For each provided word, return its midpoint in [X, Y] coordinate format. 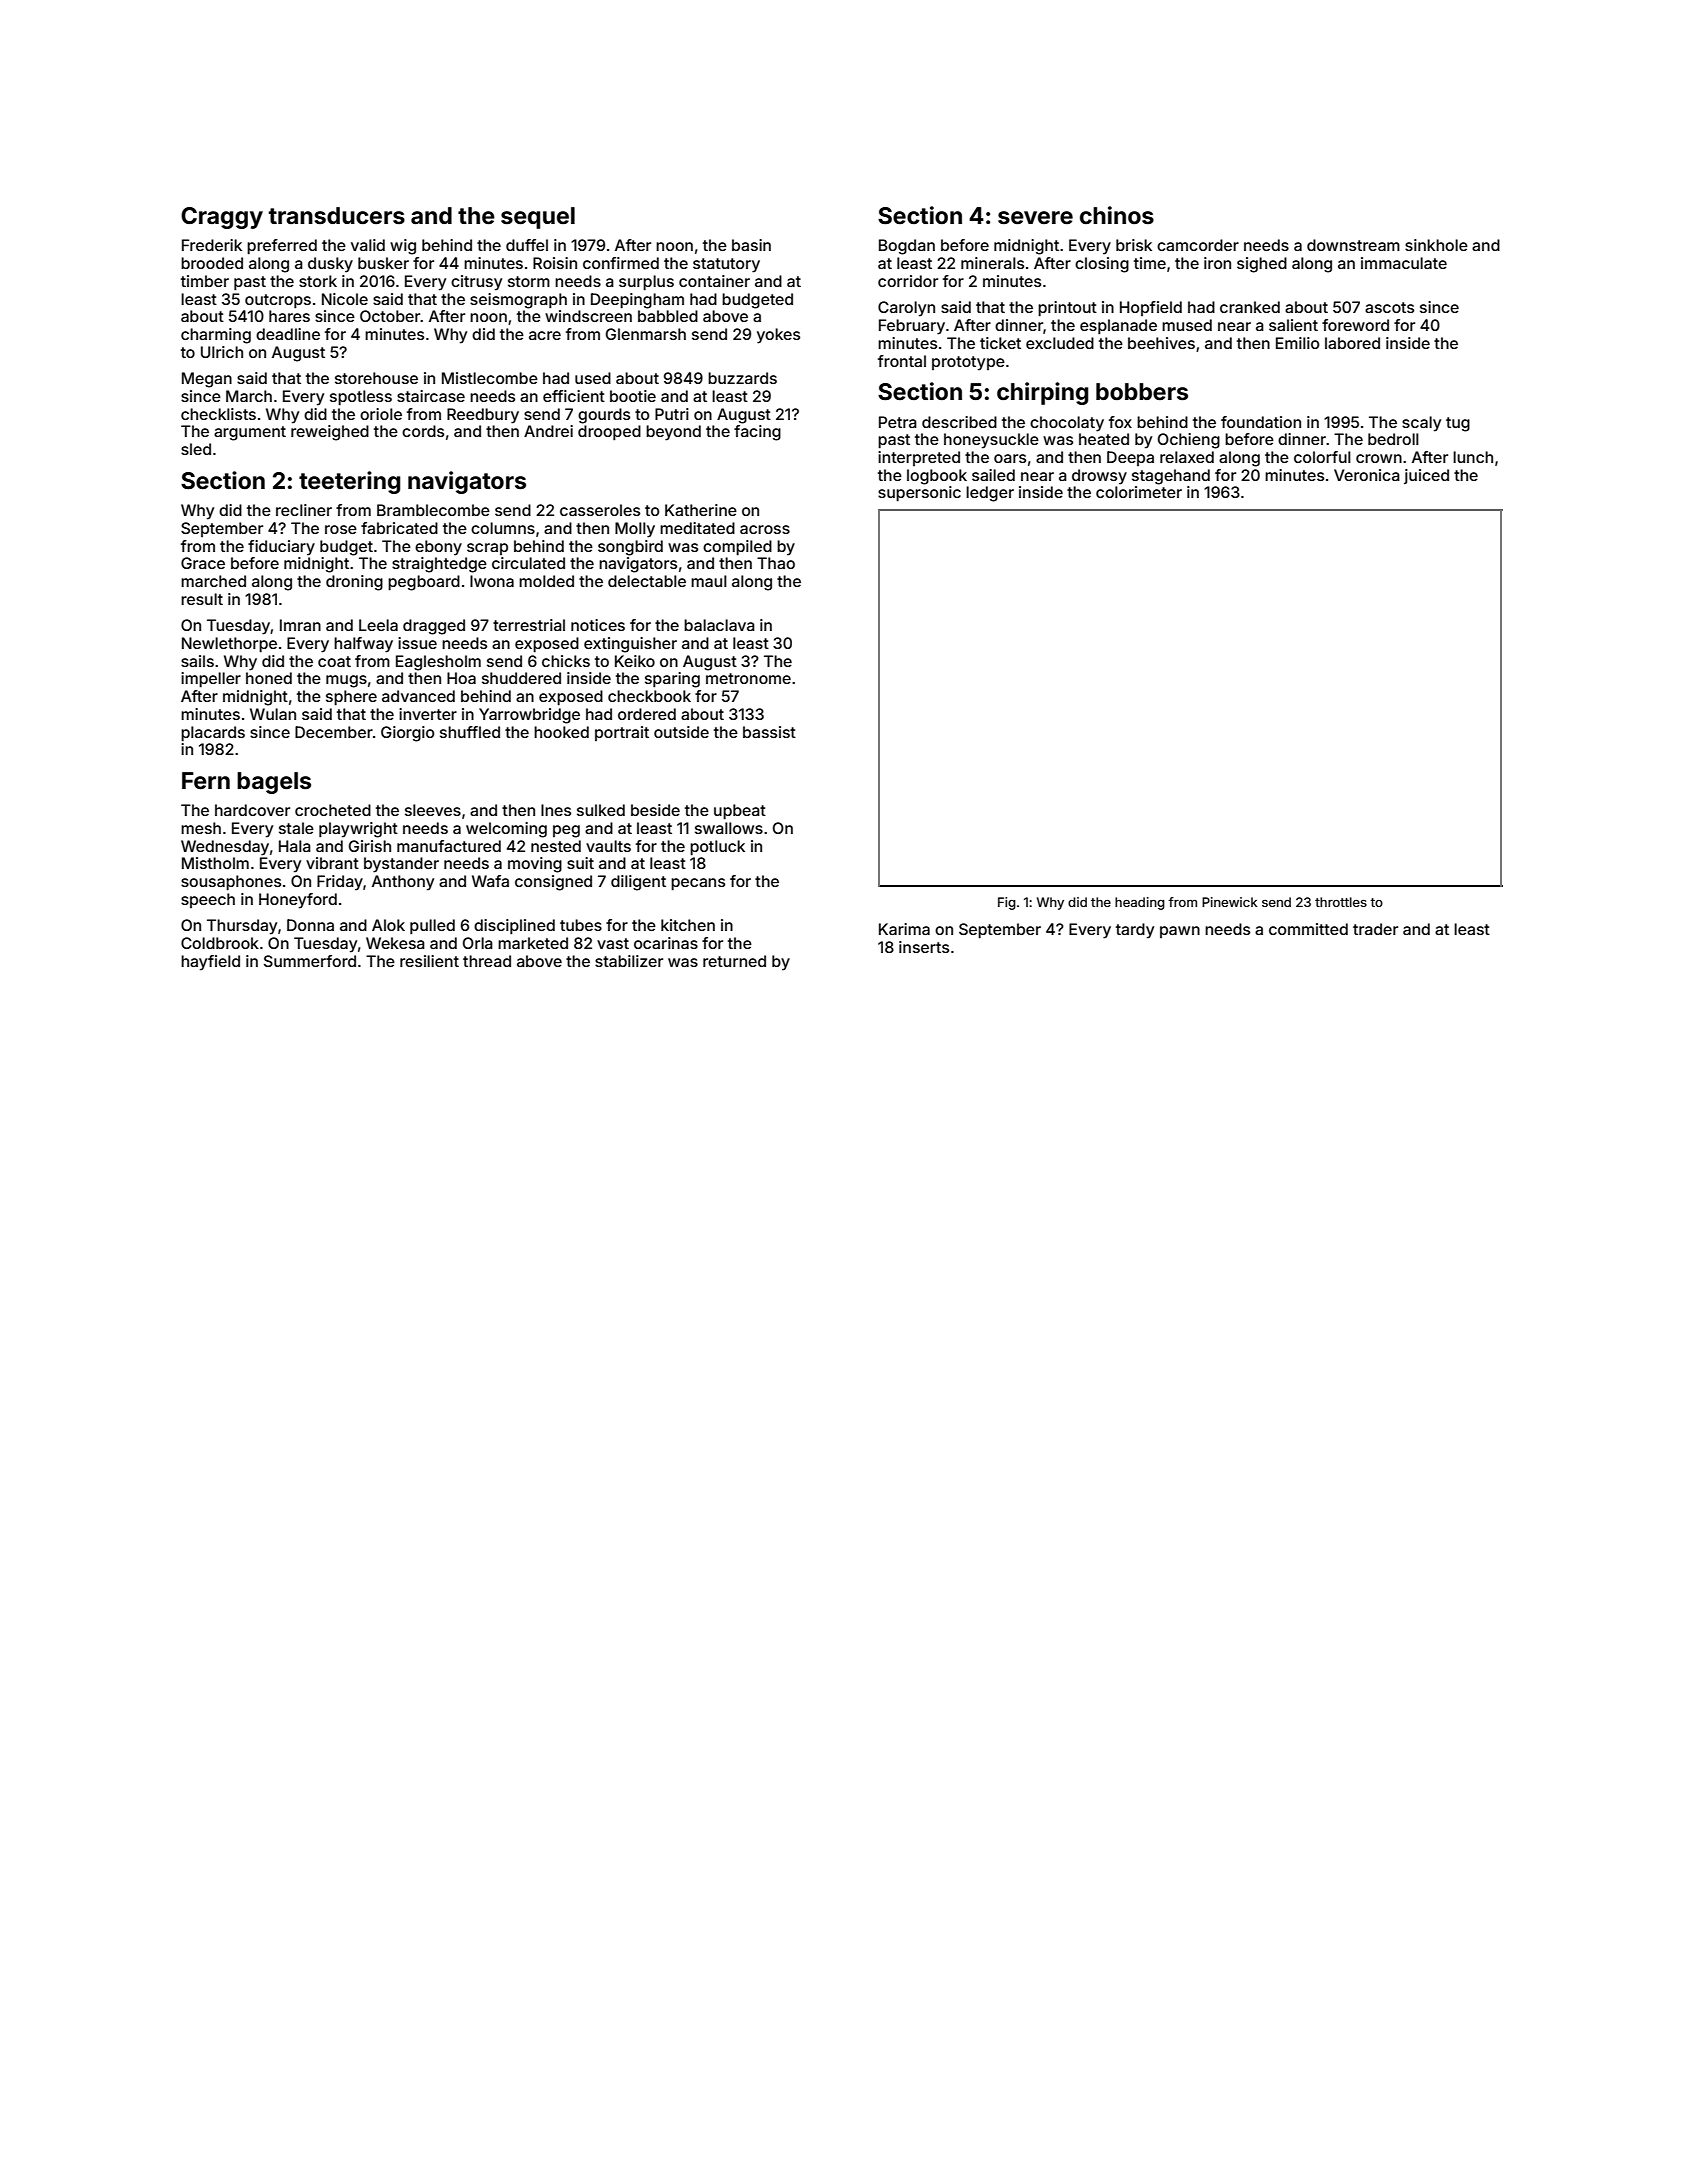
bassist [769, 732]
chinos [1117, 215]
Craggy [222, 218]
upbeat [740, 812]
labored [1352, 343]
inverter [428, 714]
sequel [538, 218]
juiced [1426, 476]
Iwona [492, 581]
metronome [748, 678]
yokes [778, 336]
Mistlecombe [490, 378]
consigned [553, 883]
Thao [776, 563]
